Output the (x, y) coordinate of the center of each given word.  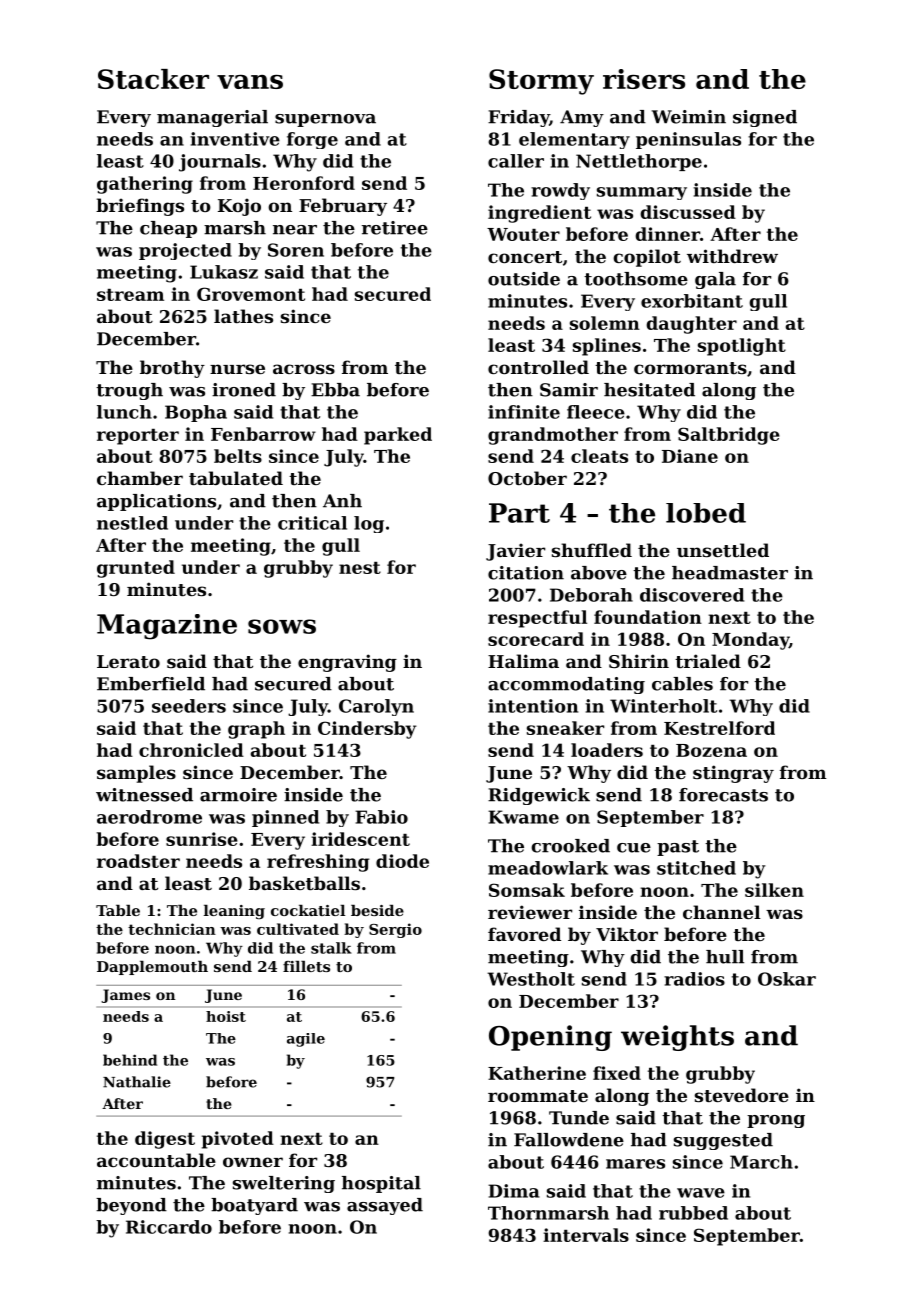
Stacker (153, 79)
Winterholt (663, 706)
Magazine (167, 627)
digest (165, 1140)
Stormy (541, 82)
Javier (515, 552)
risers (644, 79)
